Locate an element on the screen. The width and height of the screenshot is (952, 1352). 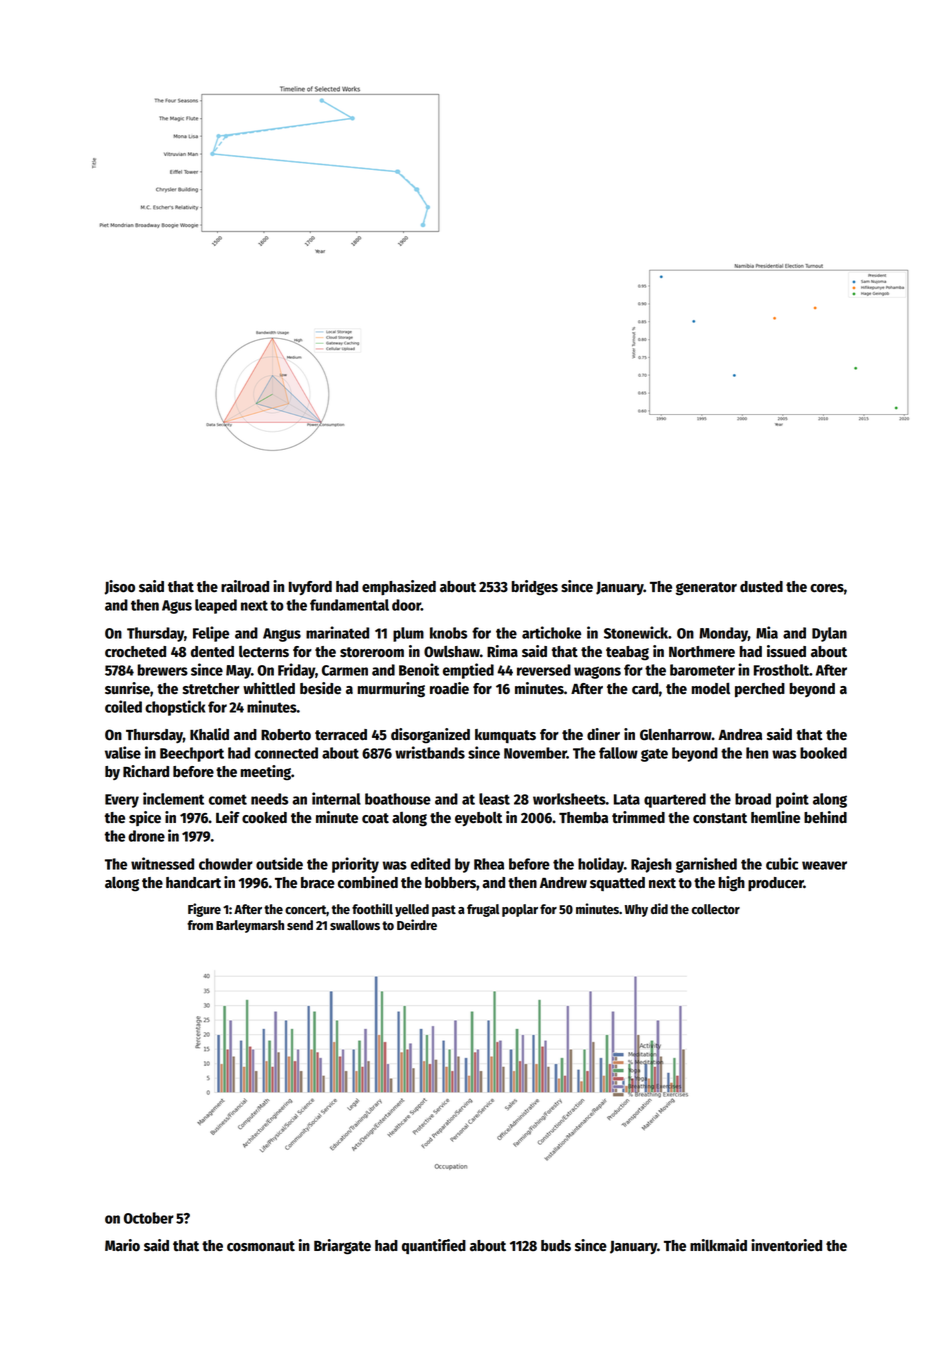
reversed is located at coordinates (544, 670).
